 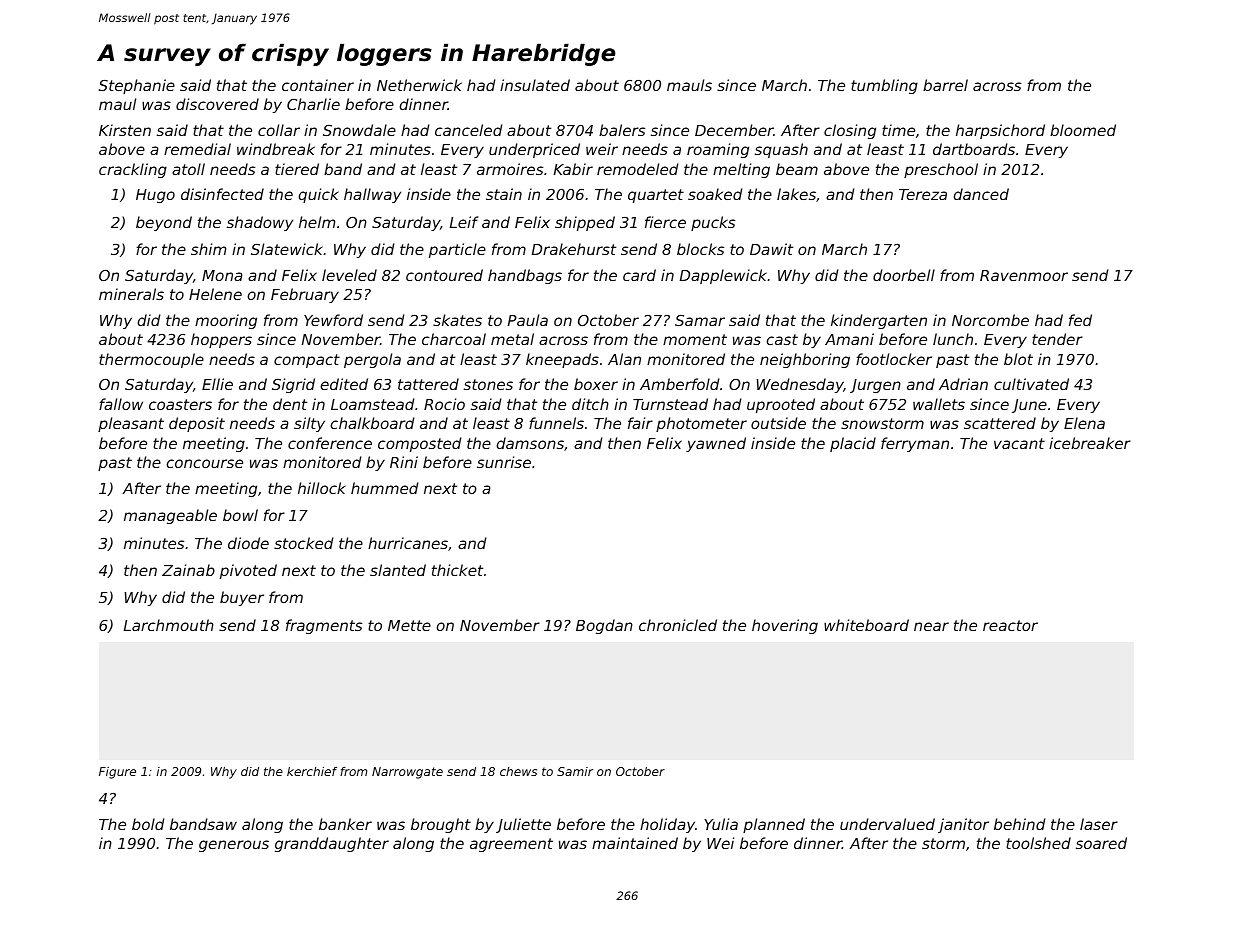 I want to click on barrel, so click(x=945, y=85).
